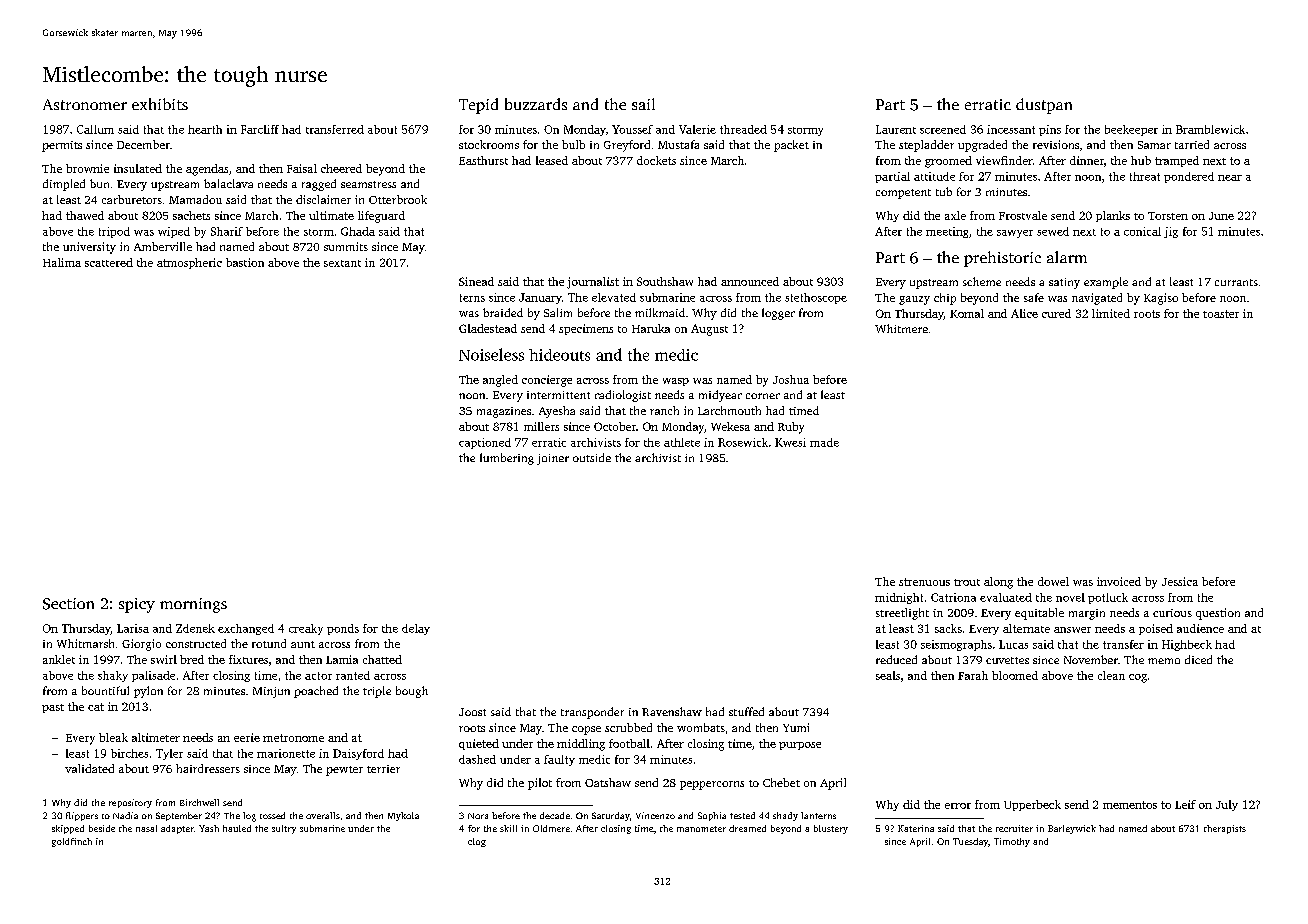 This screenshot has width=1308, height=924. What do you see at coordinates (403, 816) in the screenshot?
I see `Mykola` at bounding box center [403, 816].
